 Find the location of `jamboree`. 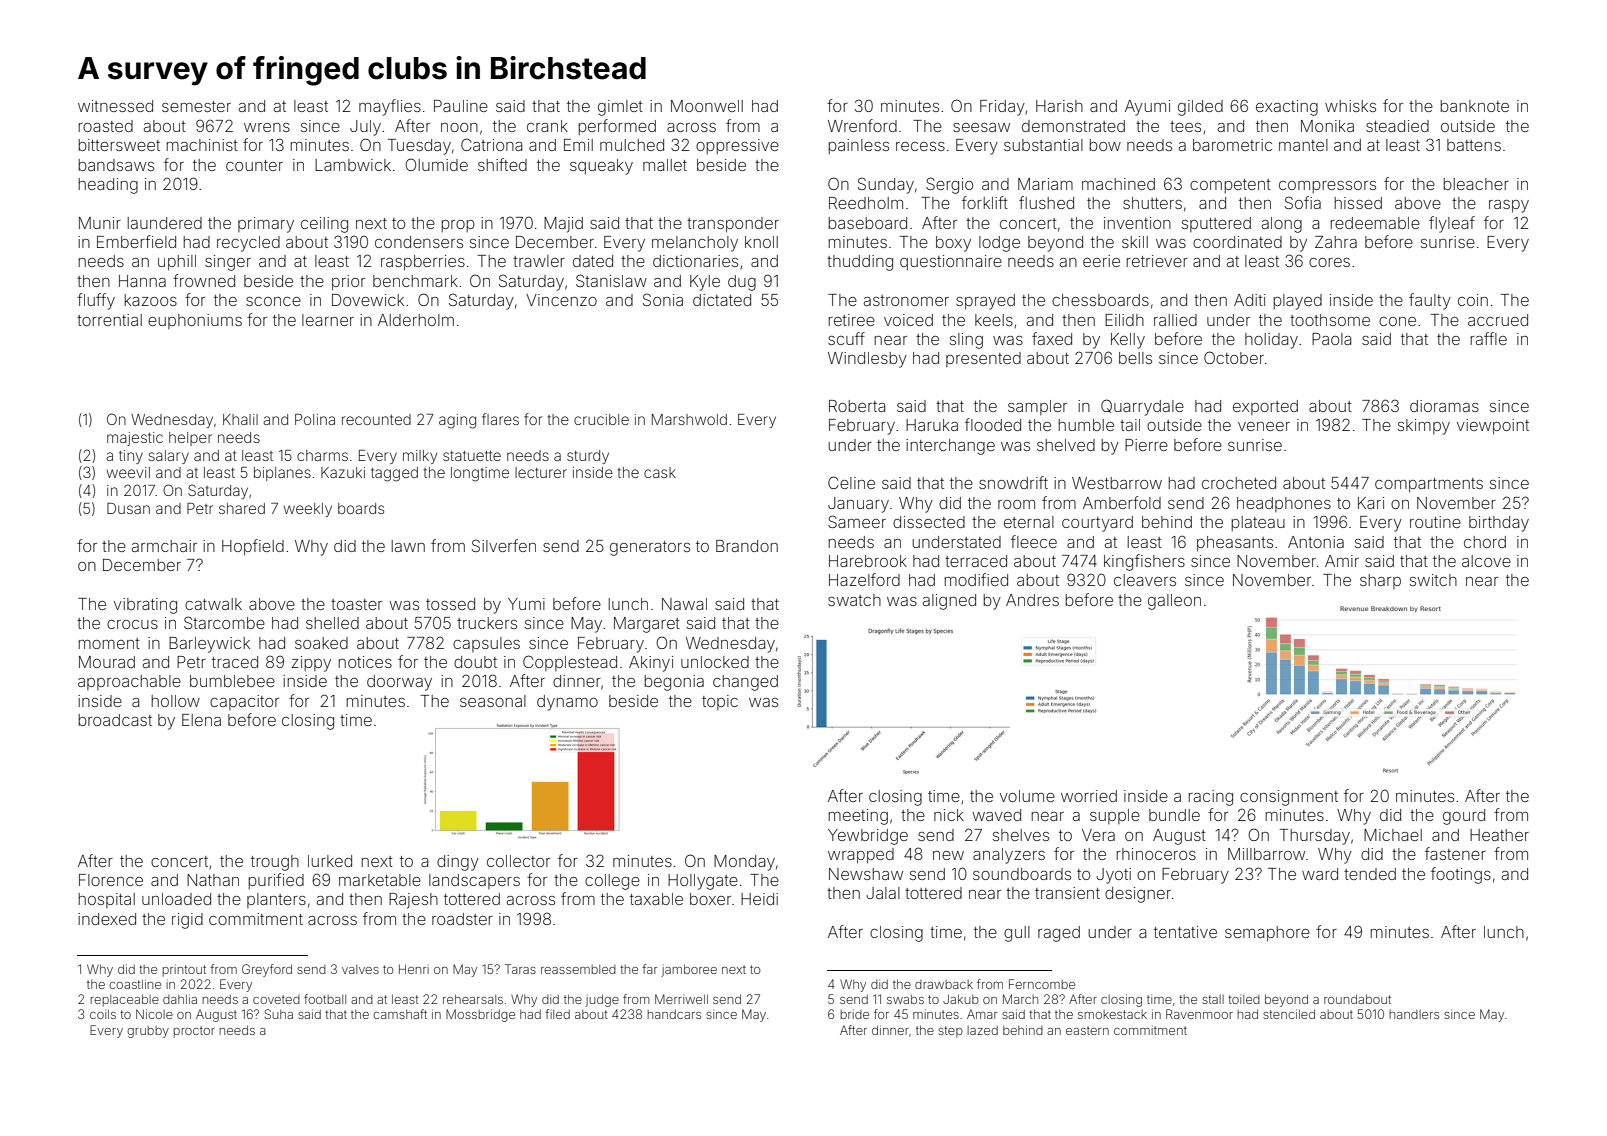

jamboree is located at coordinates (689, 970).
